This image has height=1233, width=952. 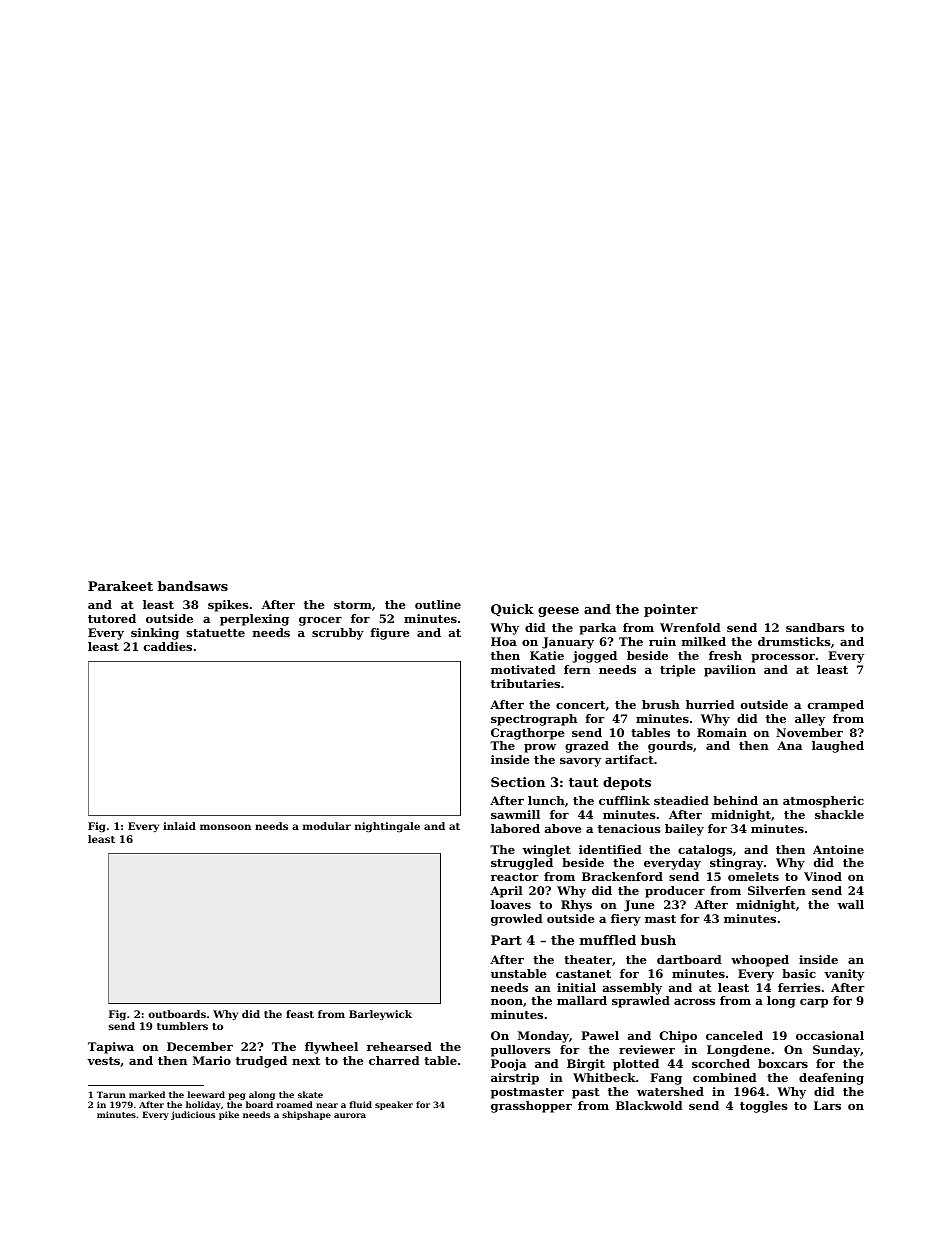 I want to click on bush, so click(x=658, y=940).
